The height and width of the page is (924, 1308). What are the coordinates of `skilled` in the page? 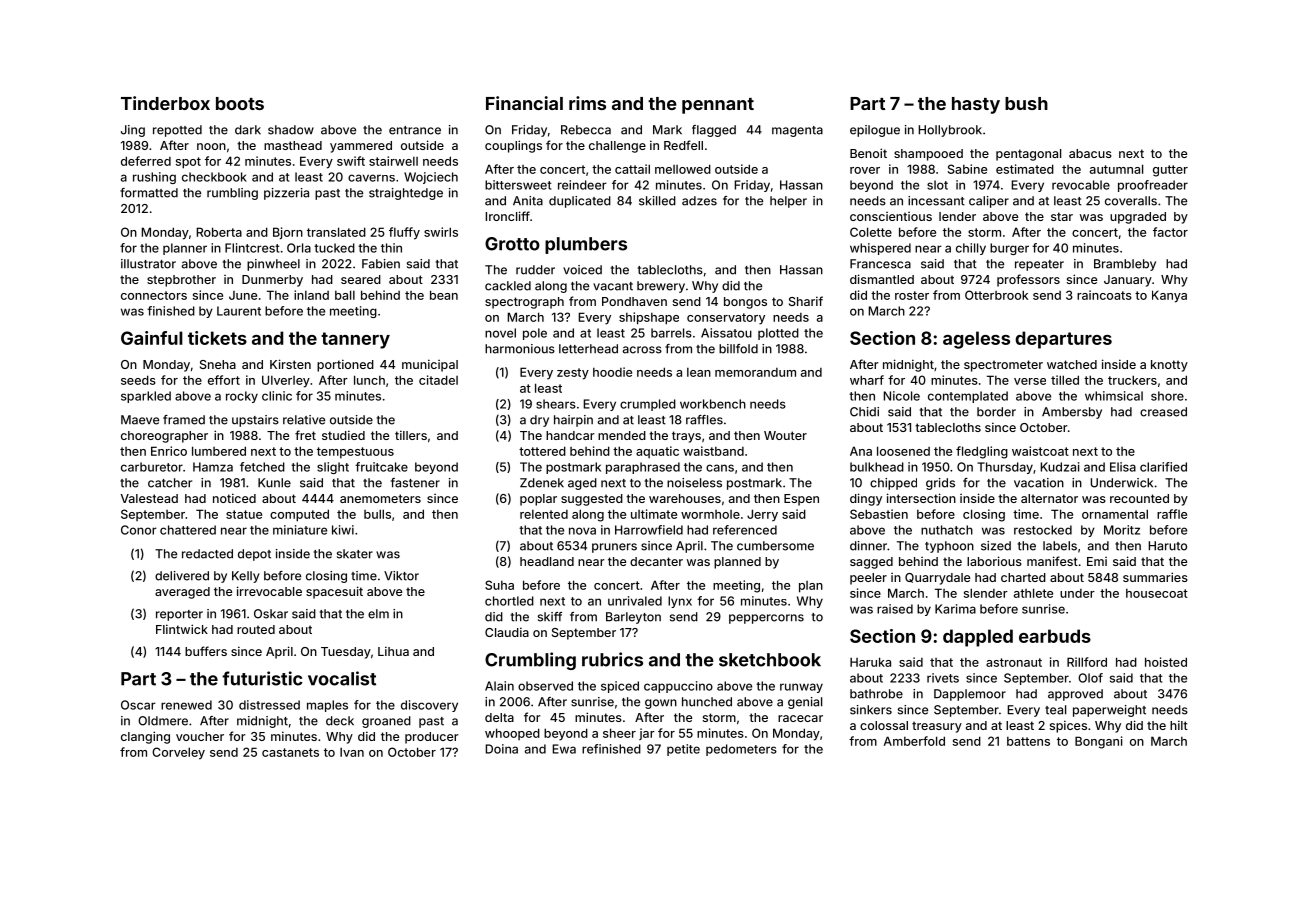 It's located at (657, 201).
